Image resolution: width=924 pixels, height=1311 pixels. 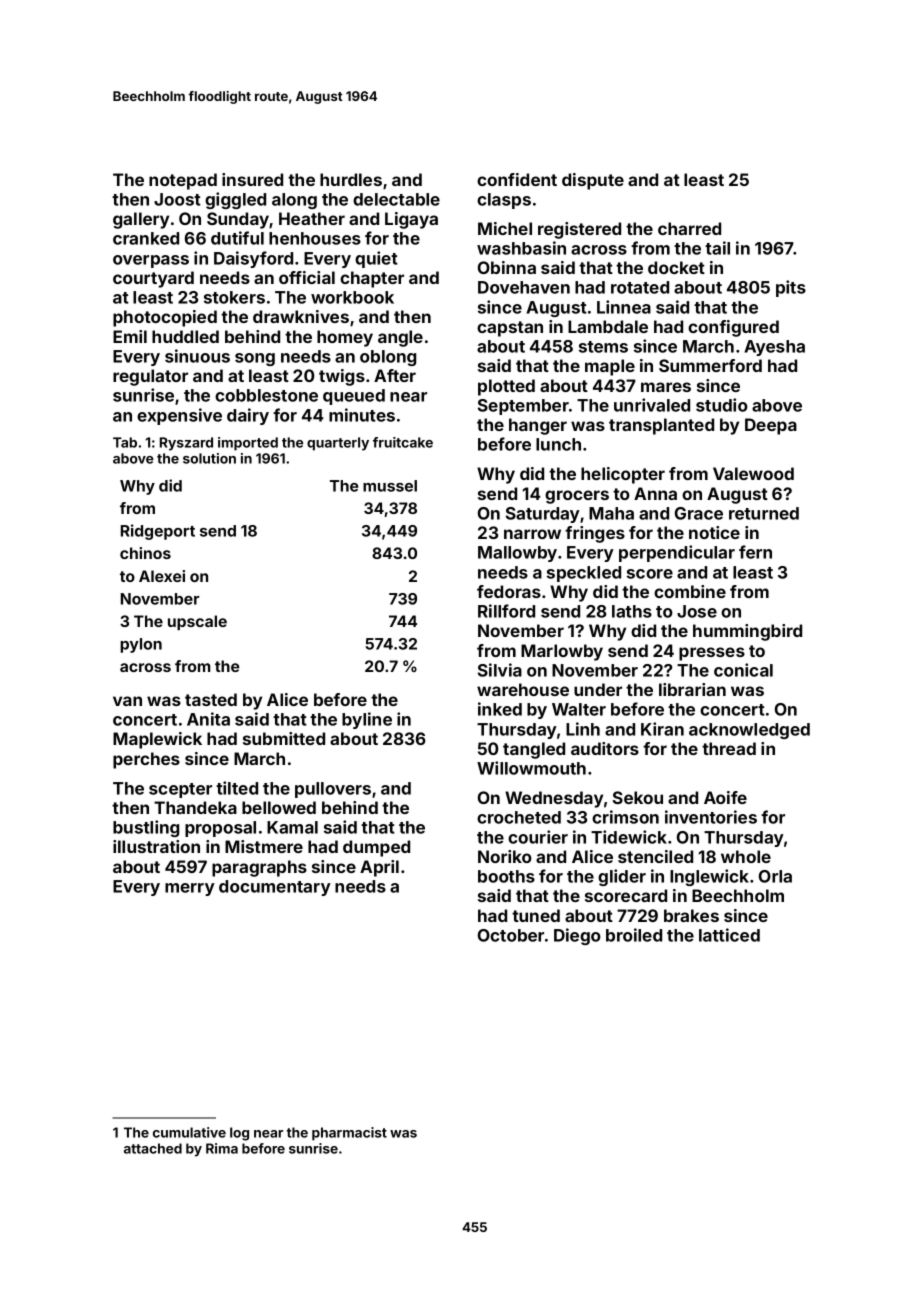 I want to click on glider, so click(x=622, y=877).
